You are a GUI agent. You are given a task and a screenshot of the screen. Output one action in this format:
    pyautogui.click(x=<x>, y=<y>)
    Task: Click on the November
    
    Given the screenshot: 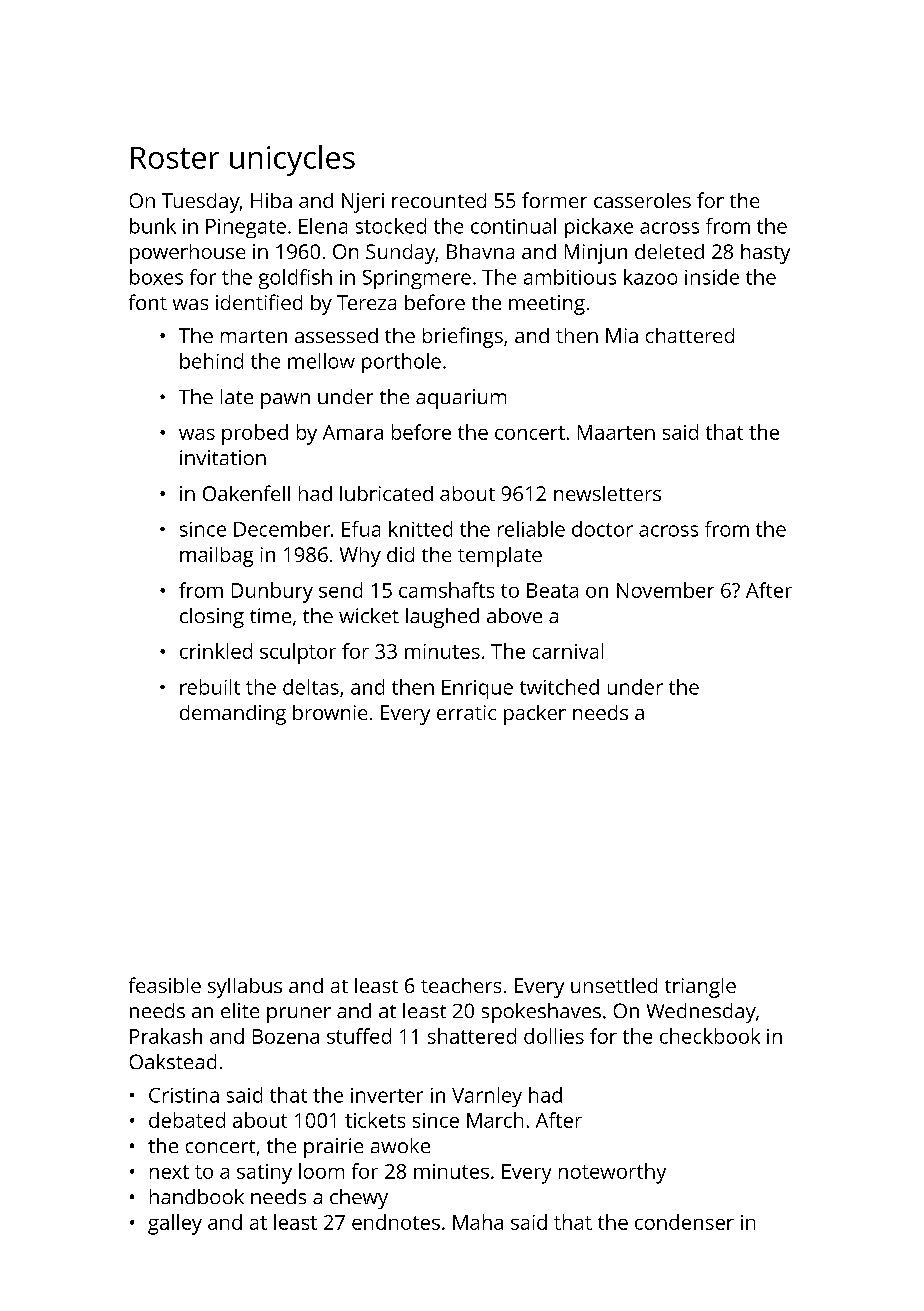 What is the action you would take?
    pyautogui.click(x=665, y=590)
